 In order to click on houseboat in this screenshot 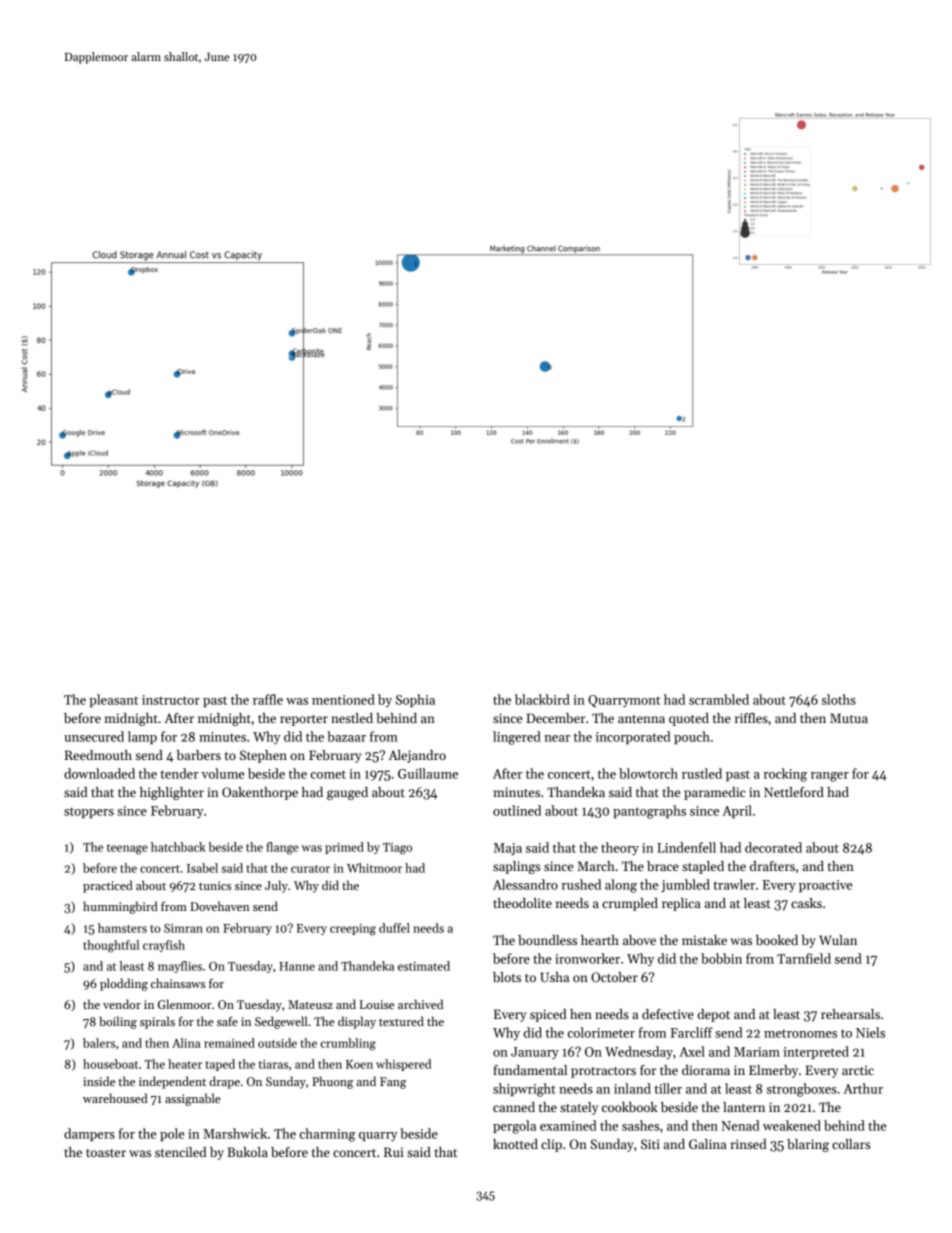, I will do `click(110, 1064)`.
